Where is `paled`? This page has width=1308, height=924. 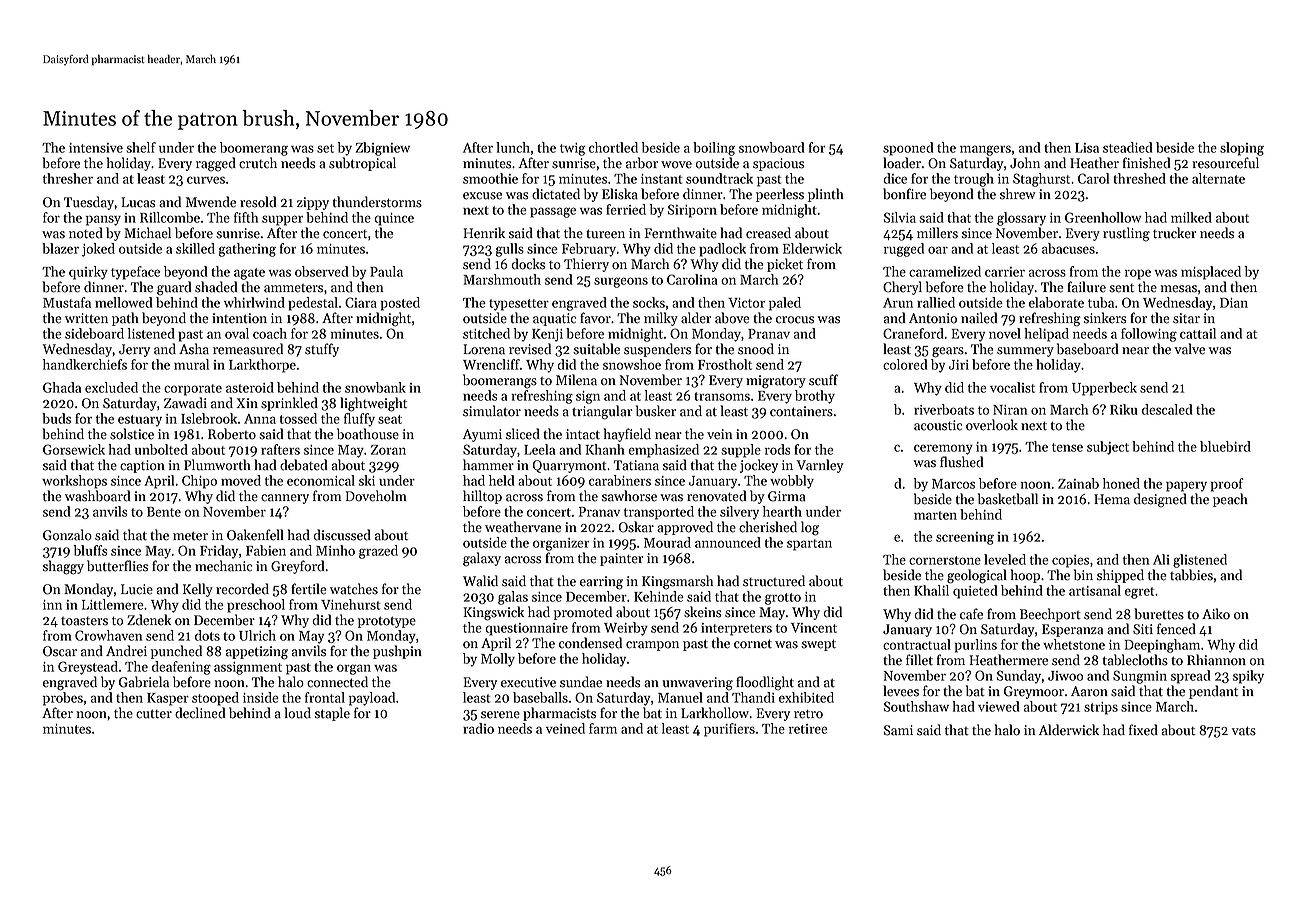
paled is located at coordinates (785, 304).
